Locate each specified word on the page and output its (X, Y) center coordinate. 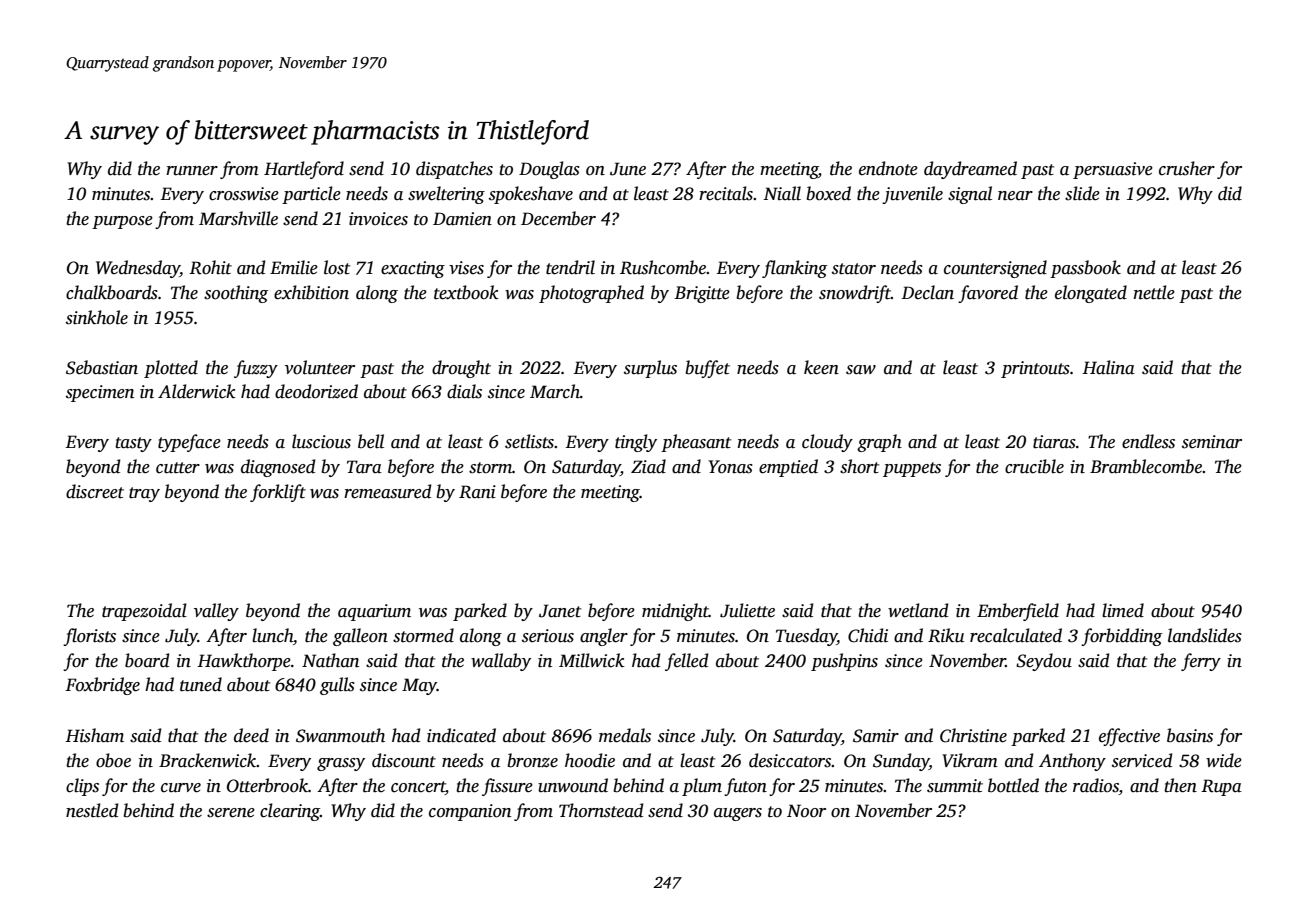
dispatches (454, 170)
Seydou (1044, 662)
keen (821, 367)
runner (192, 171)
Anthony (1072, 762)
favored (988, 294)
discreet (95, 491)
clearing (290, 812)
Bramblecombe (1146, 466)
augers (738, 814)
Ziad (648, 466)
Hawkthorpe (244, 662)
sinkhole (97, 317)
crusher (1187, 168)
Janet (560, 611)
